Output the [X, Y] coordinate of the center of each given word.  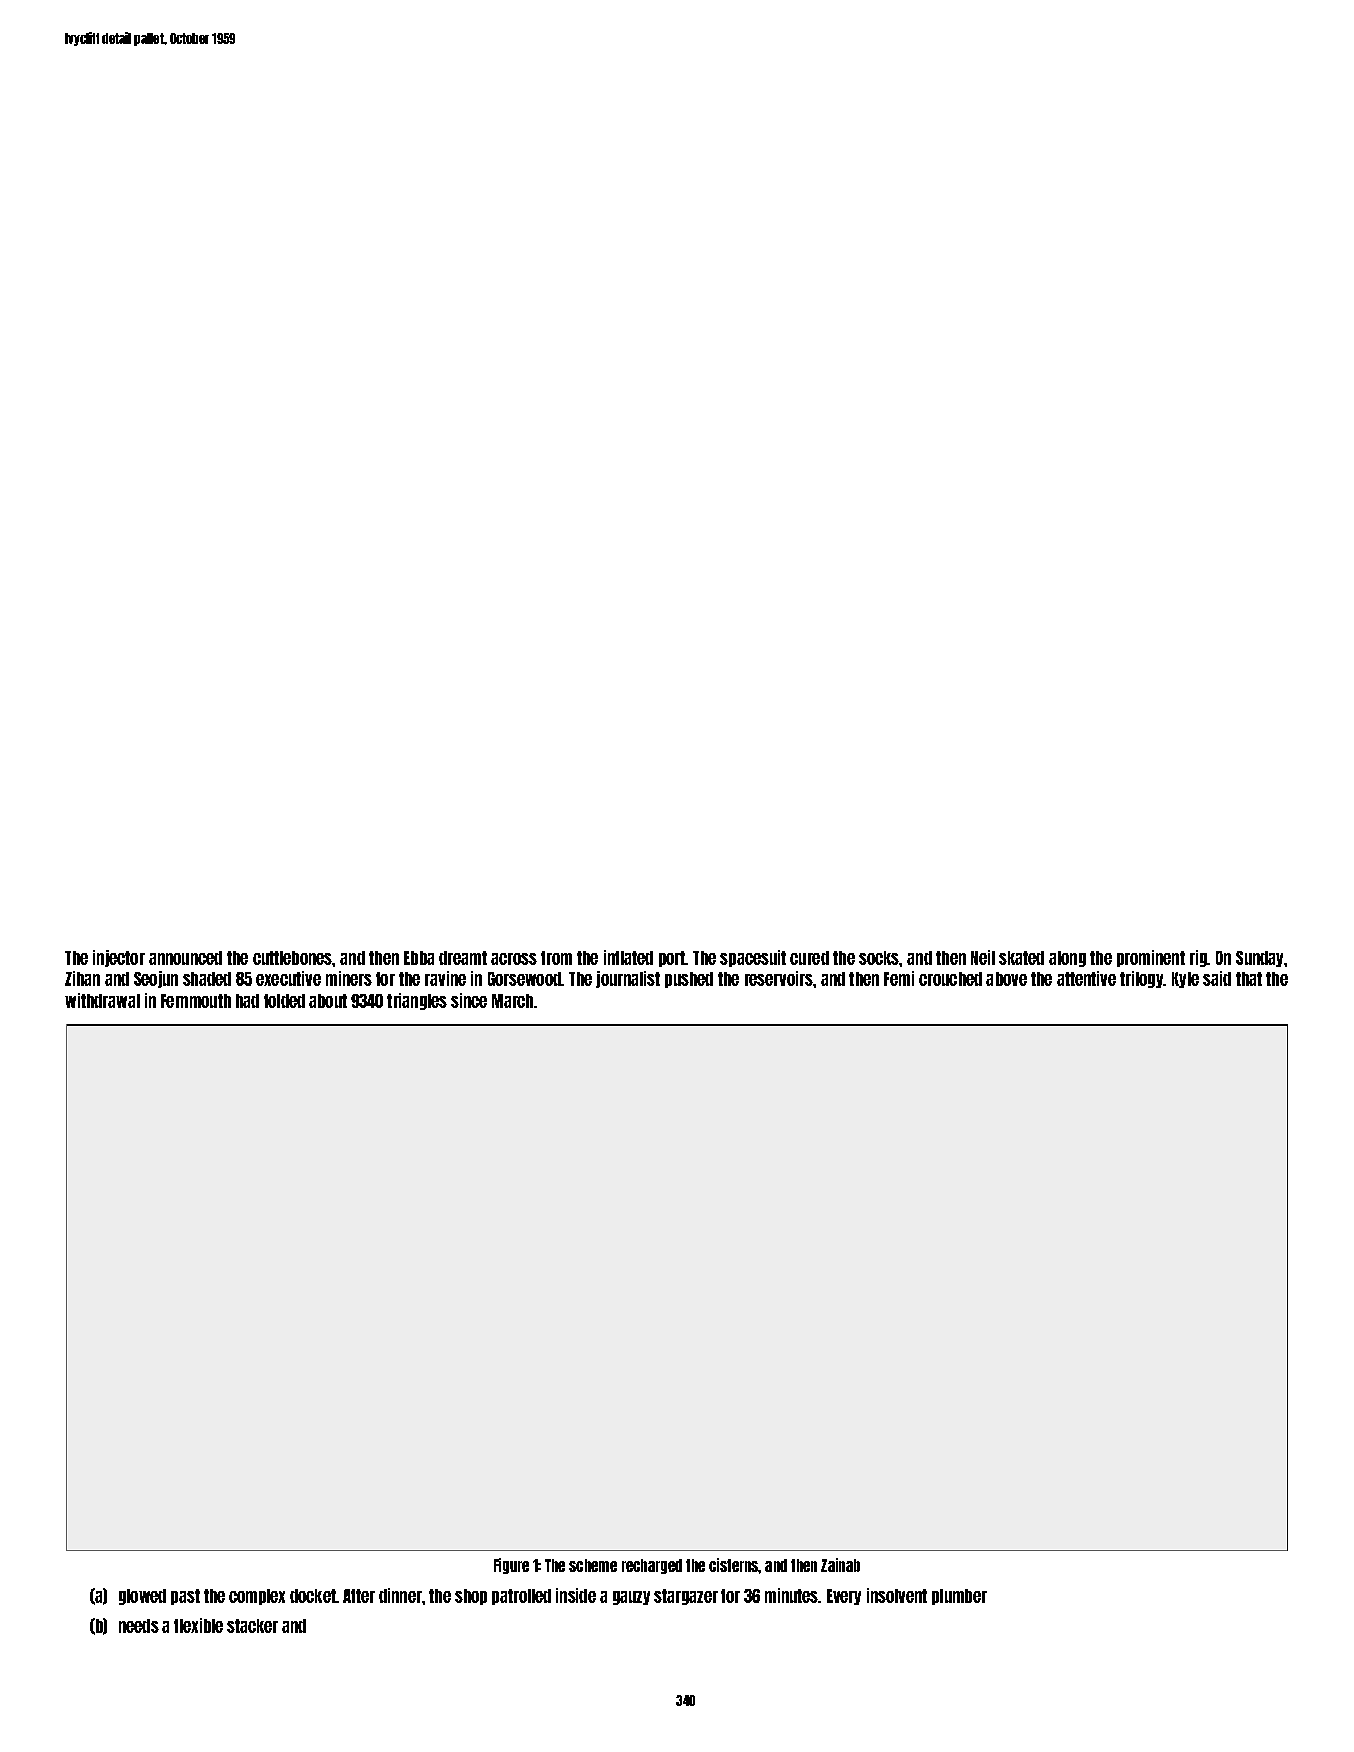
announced [185, 958]
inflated [628, 957]
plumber [959, 1597]
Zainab [840, 1565]
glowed [142, 1597]
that [1249, 979]
